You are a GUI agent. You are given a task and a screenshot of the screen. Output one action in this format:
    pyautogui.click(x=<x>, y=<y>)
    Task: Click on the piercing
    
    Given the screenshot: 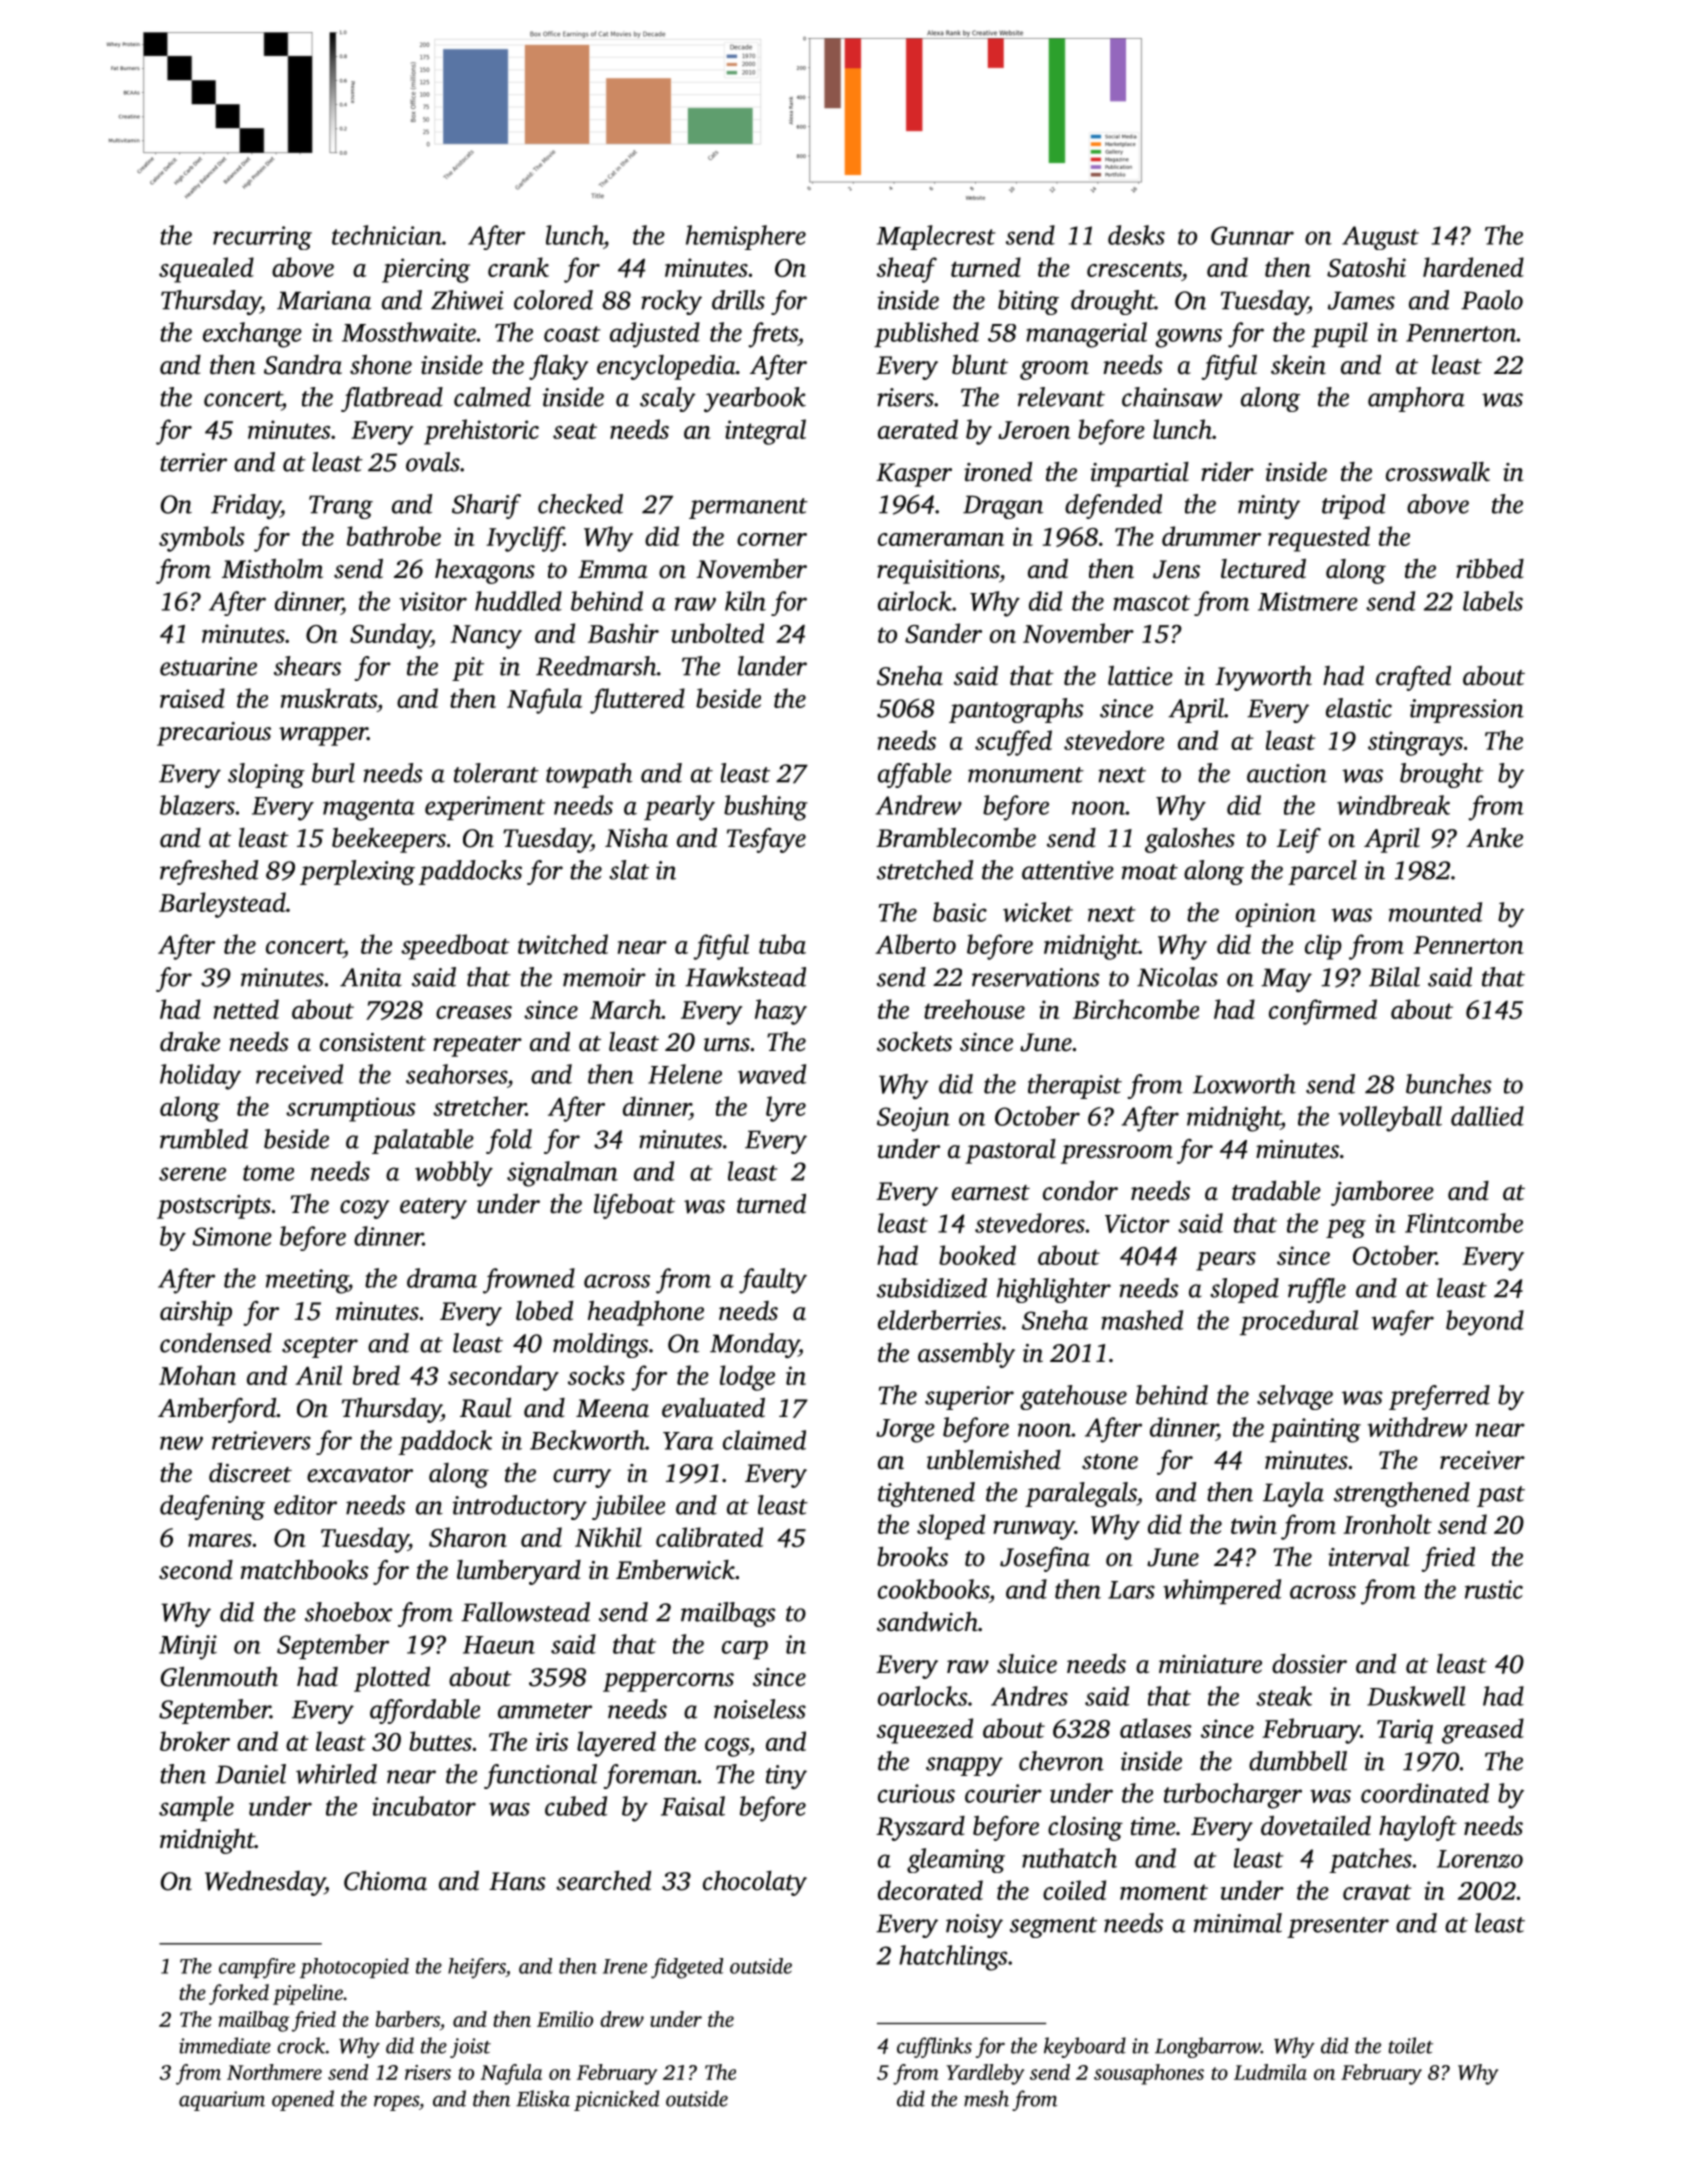 What is the action you would take?
    pyautogui.click(x=426, y=270)
